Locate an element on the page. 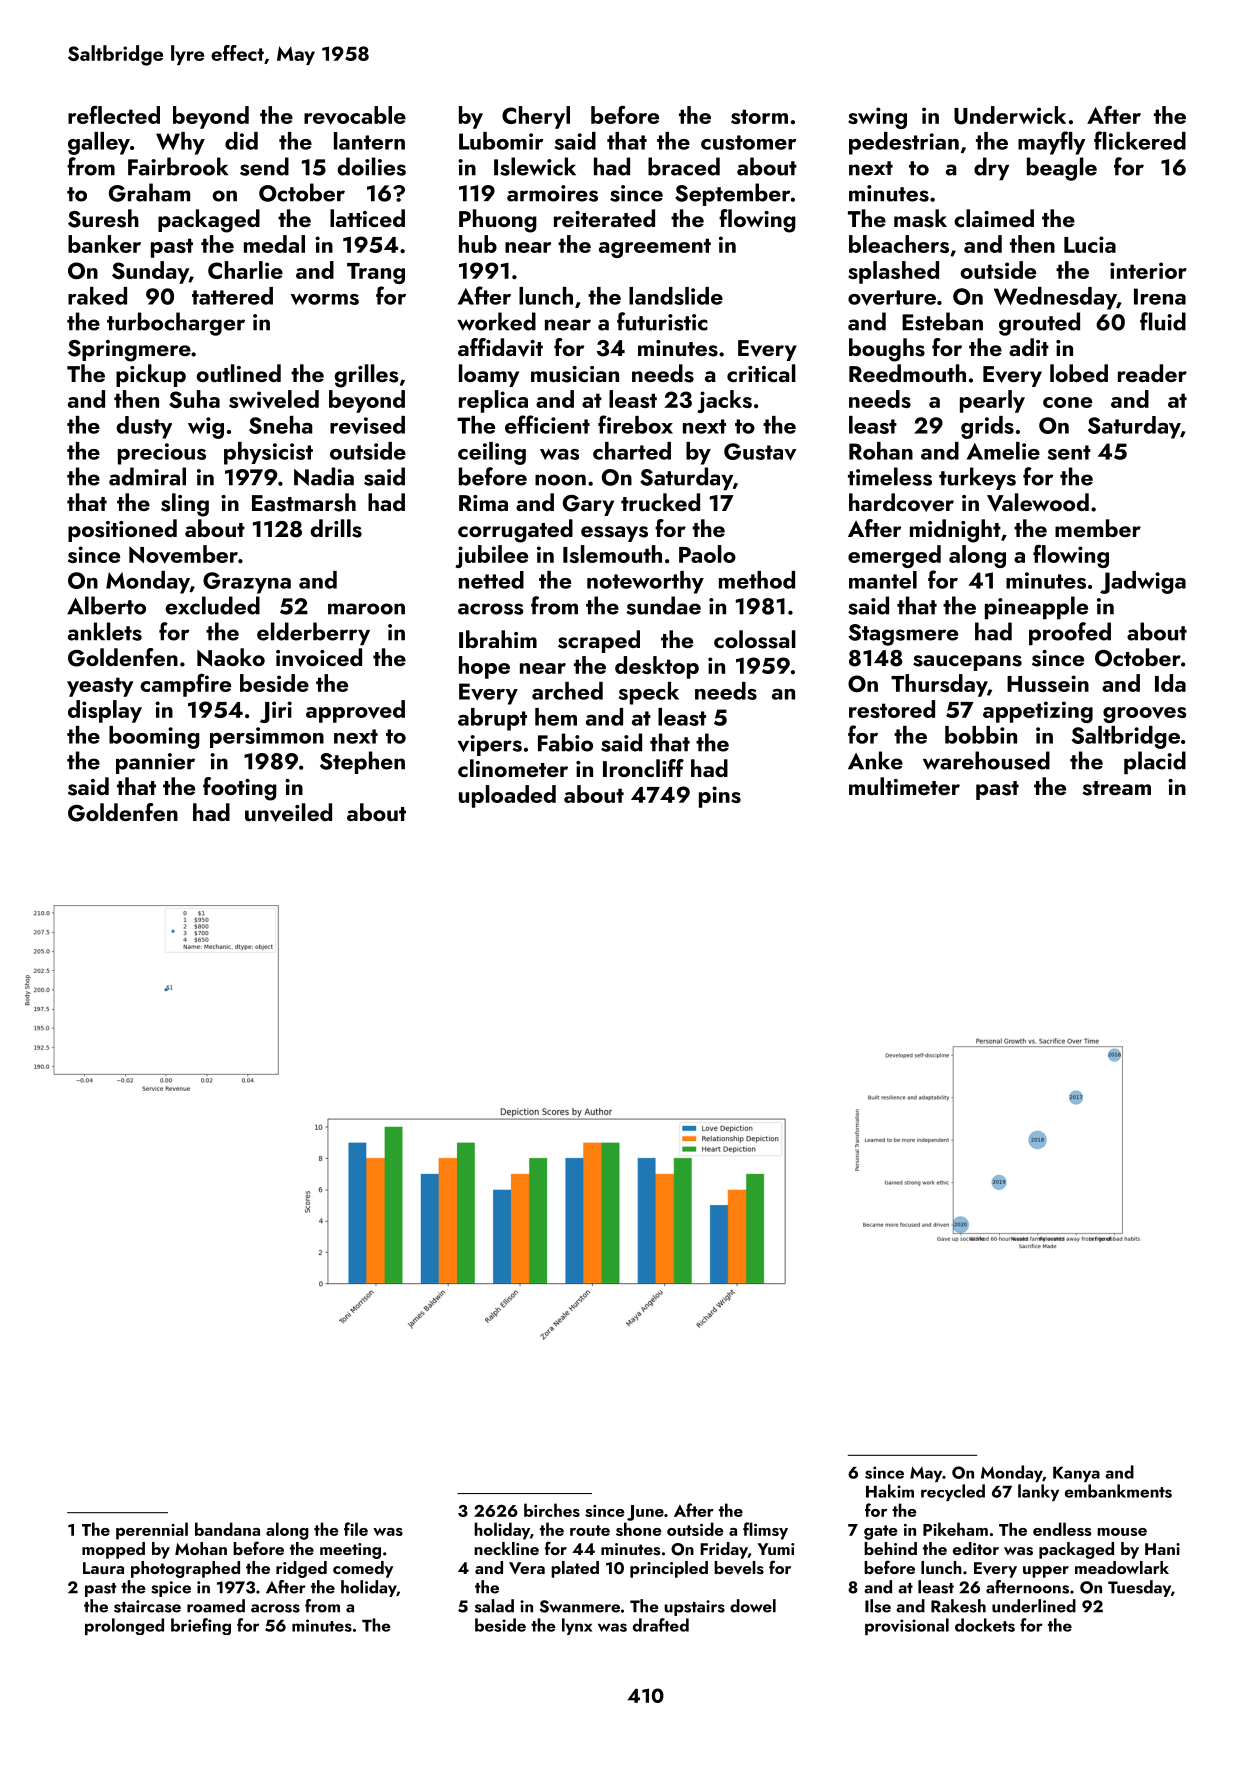  pins is located at coordinates (720, 797).
